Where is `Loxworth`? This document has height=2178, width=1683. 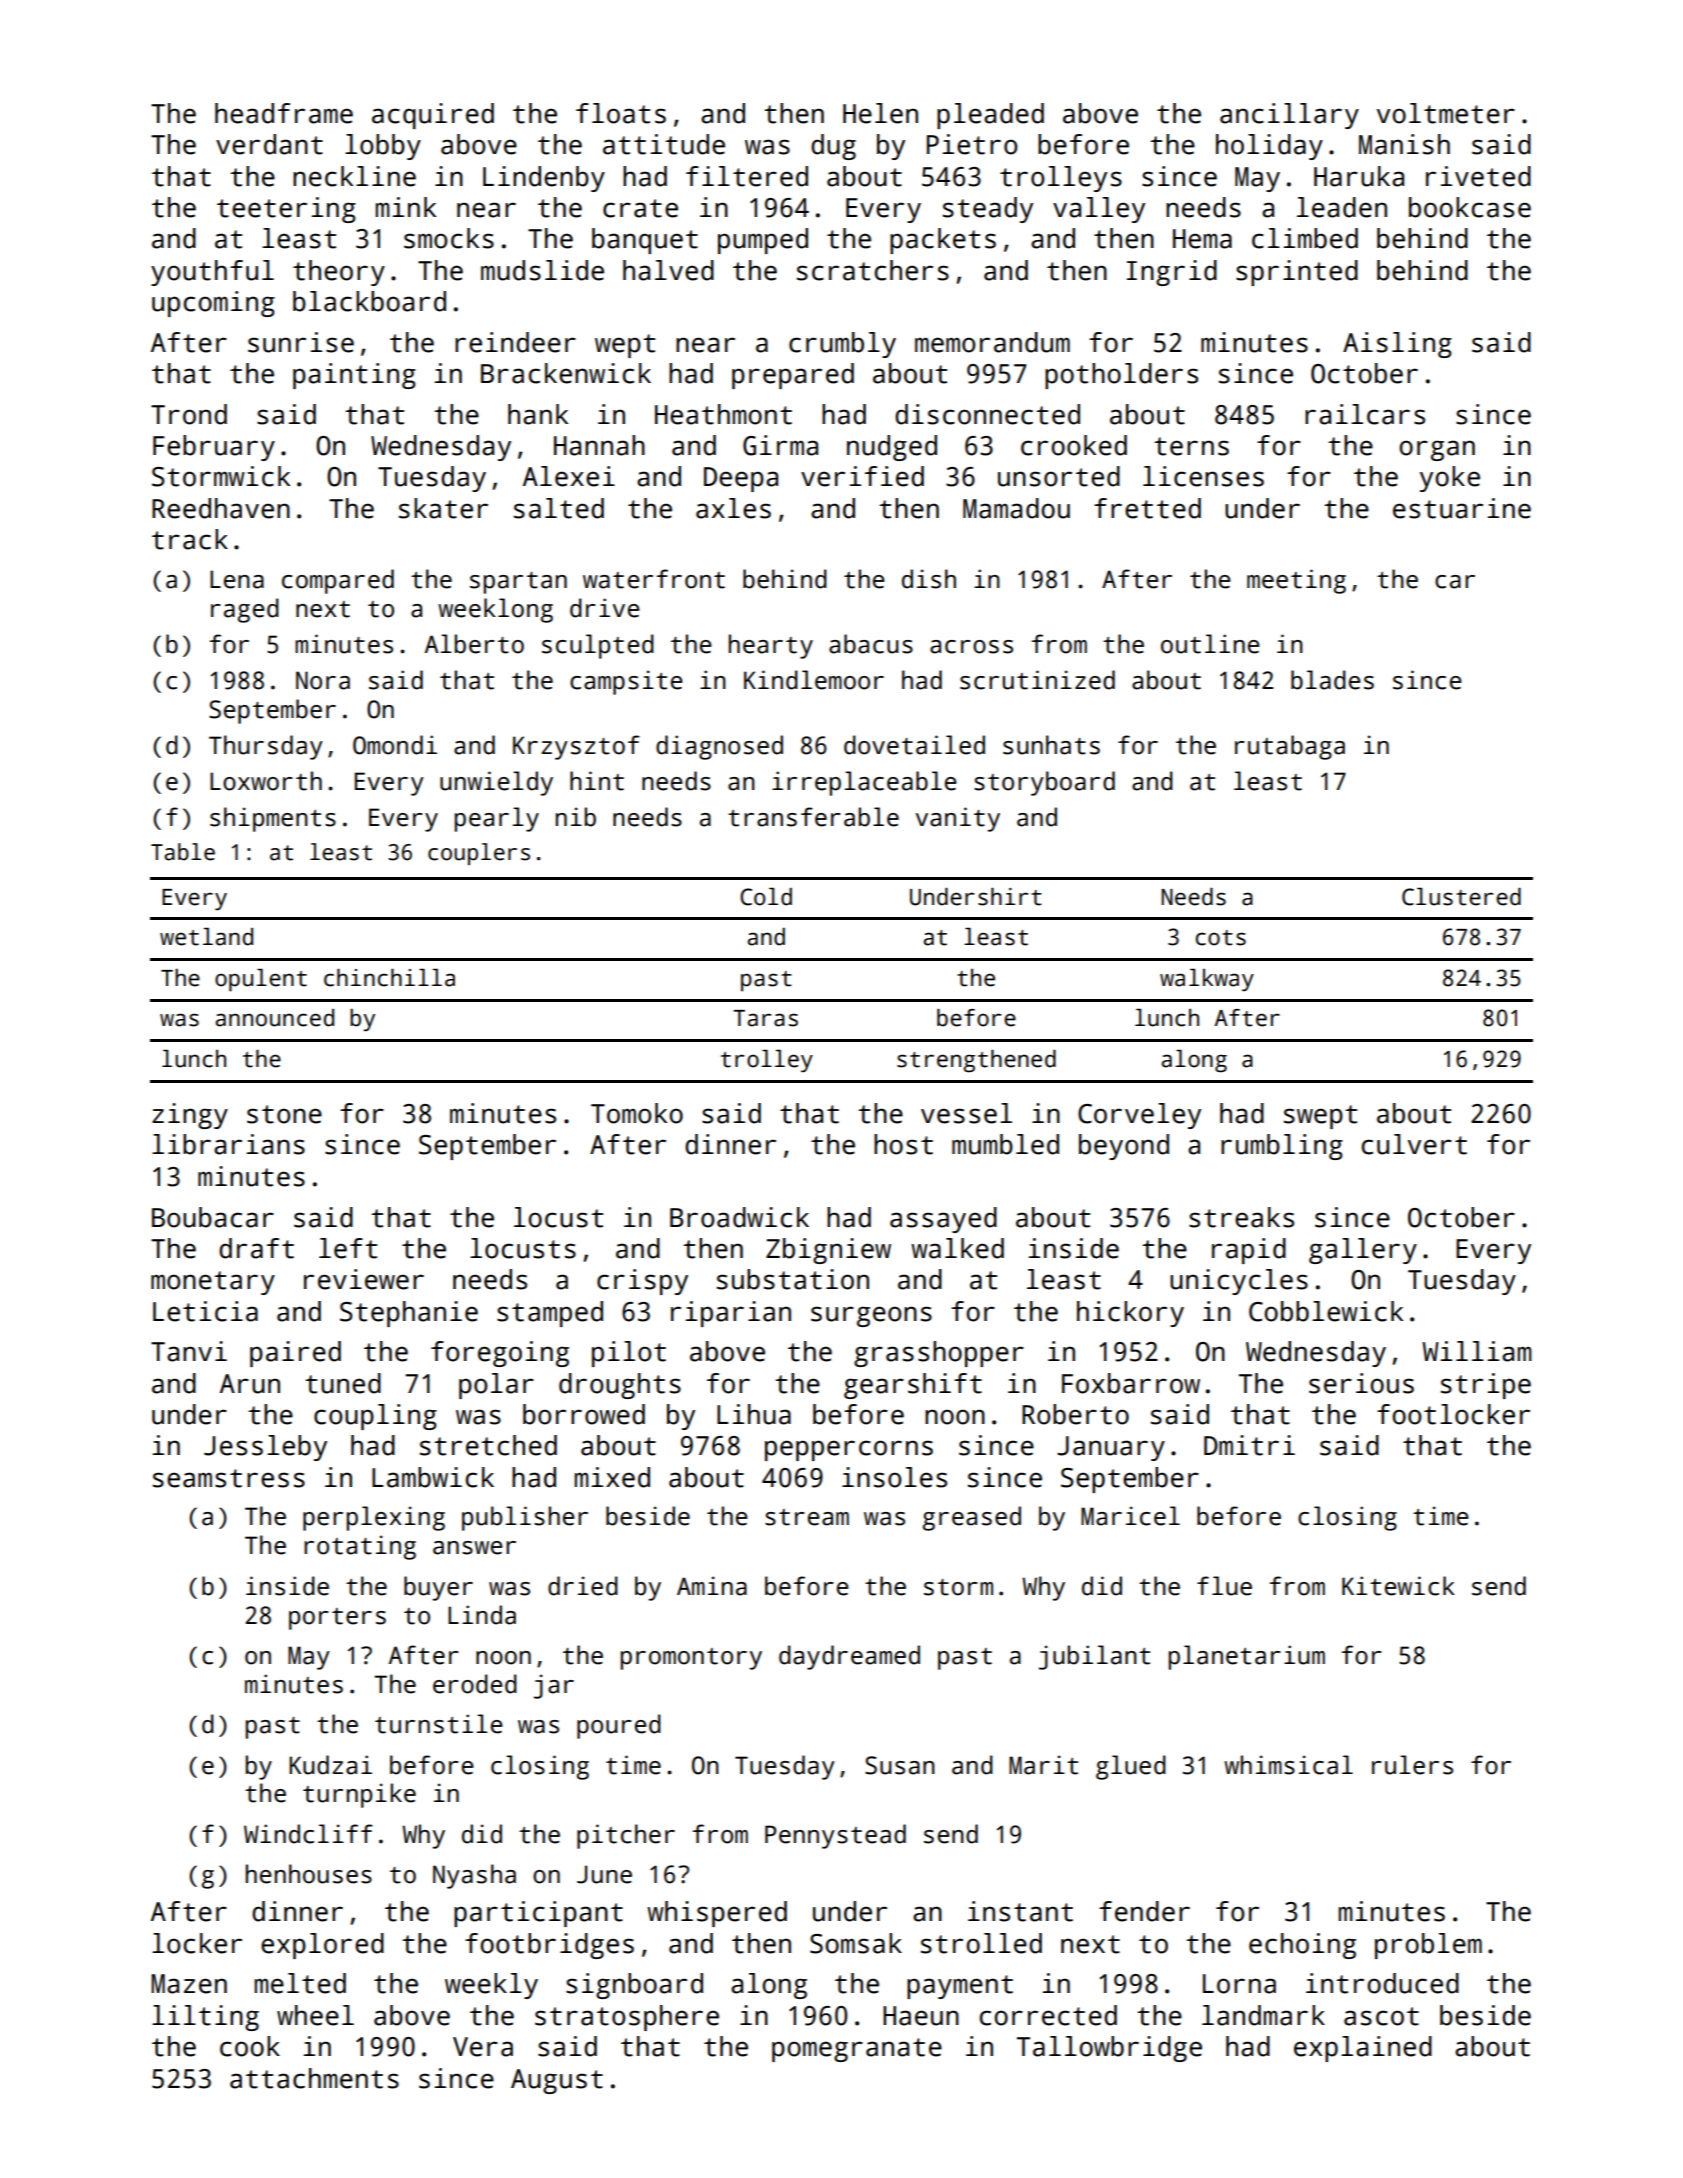 Loxworth is located at coordinates (266, 781).
